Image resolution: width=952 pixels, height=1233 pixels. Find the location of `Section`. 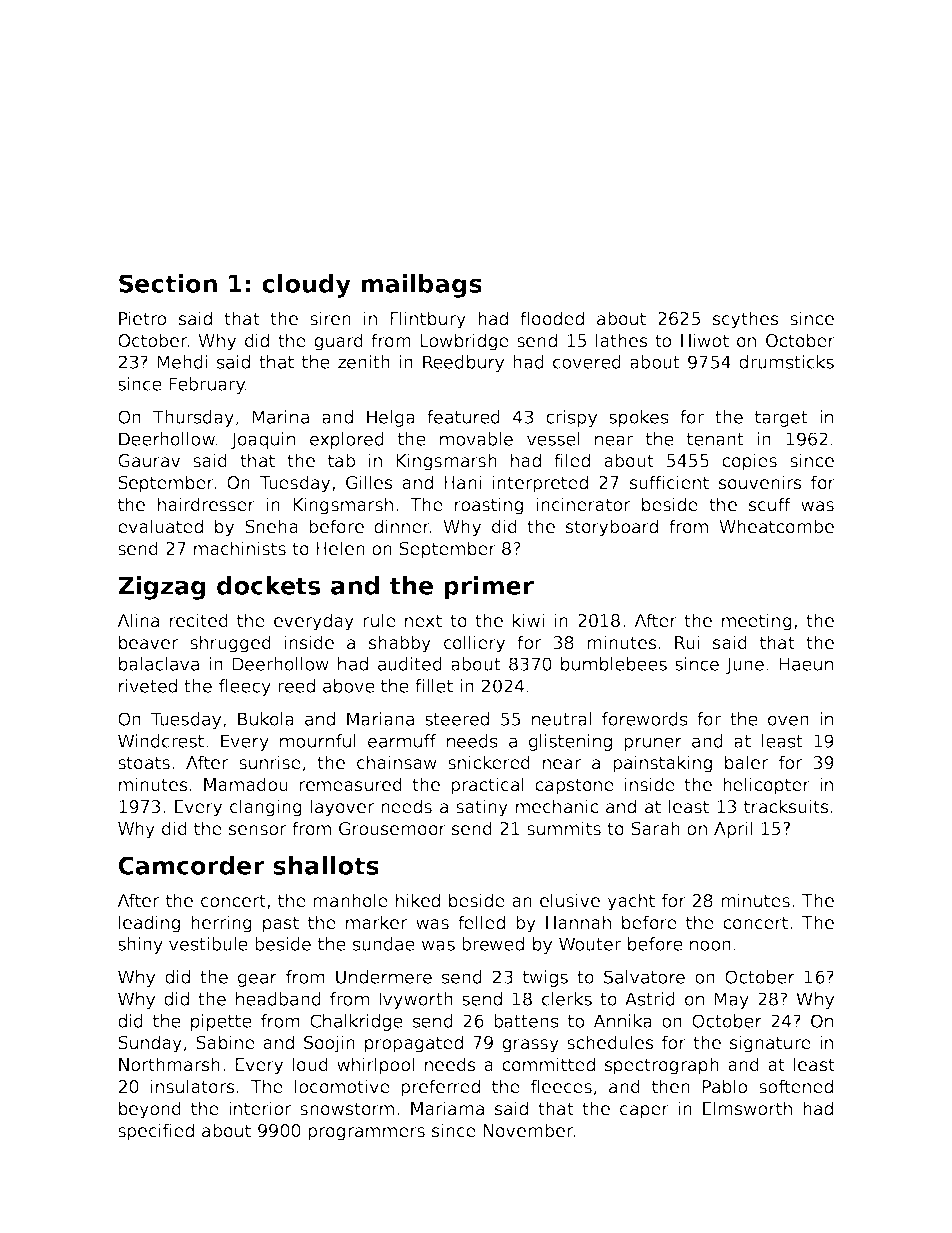

Section is located at coordinates (168, 283).
